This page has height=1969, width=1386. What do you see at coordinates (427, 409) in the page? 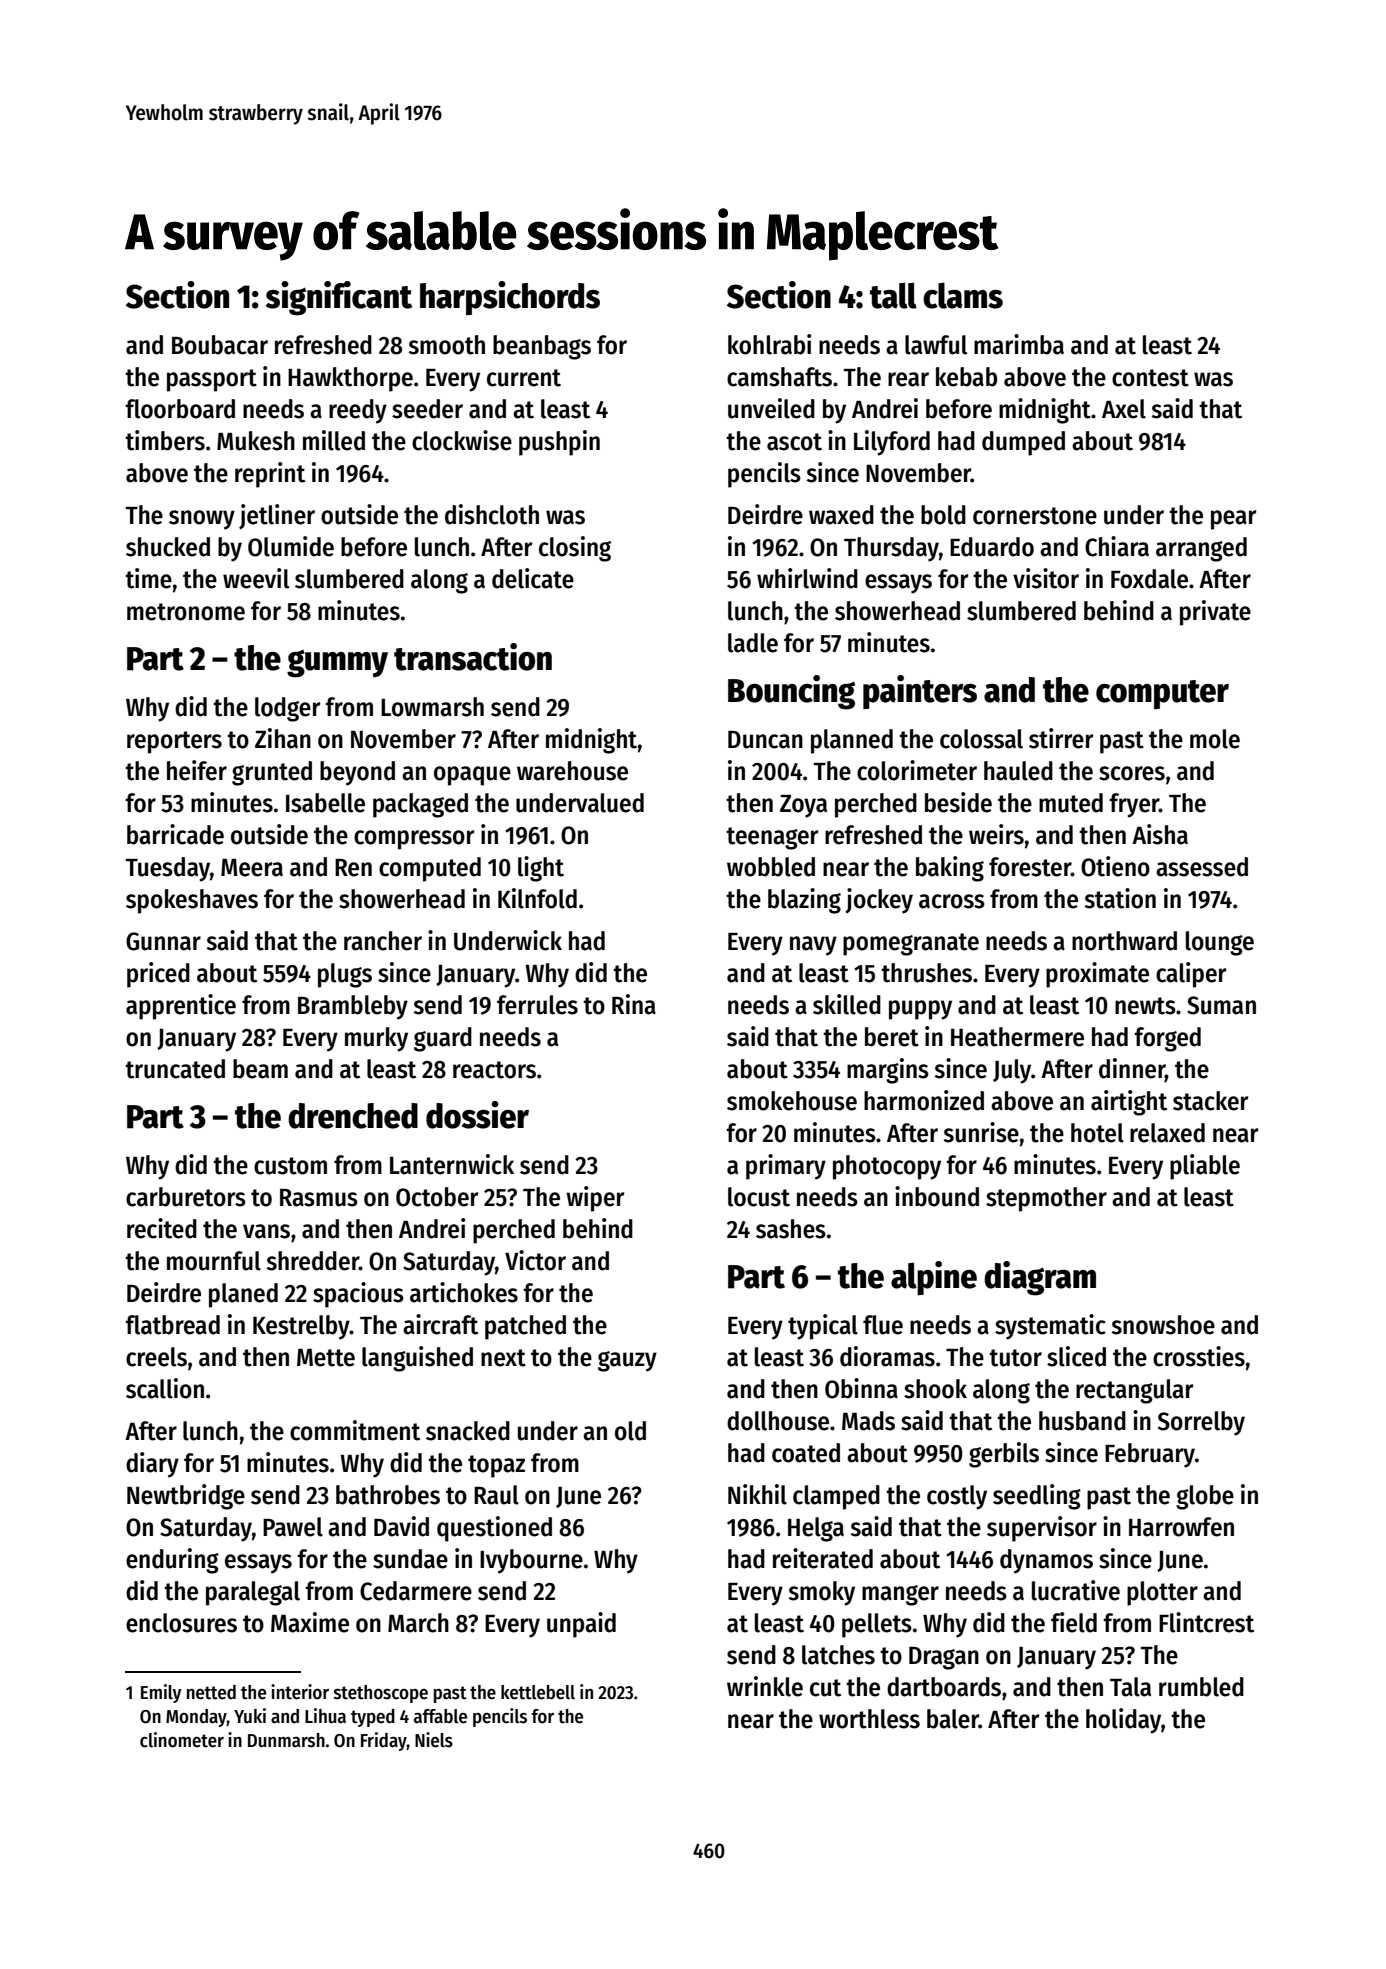
I see `seeder` at bounding box center [427, 409].
